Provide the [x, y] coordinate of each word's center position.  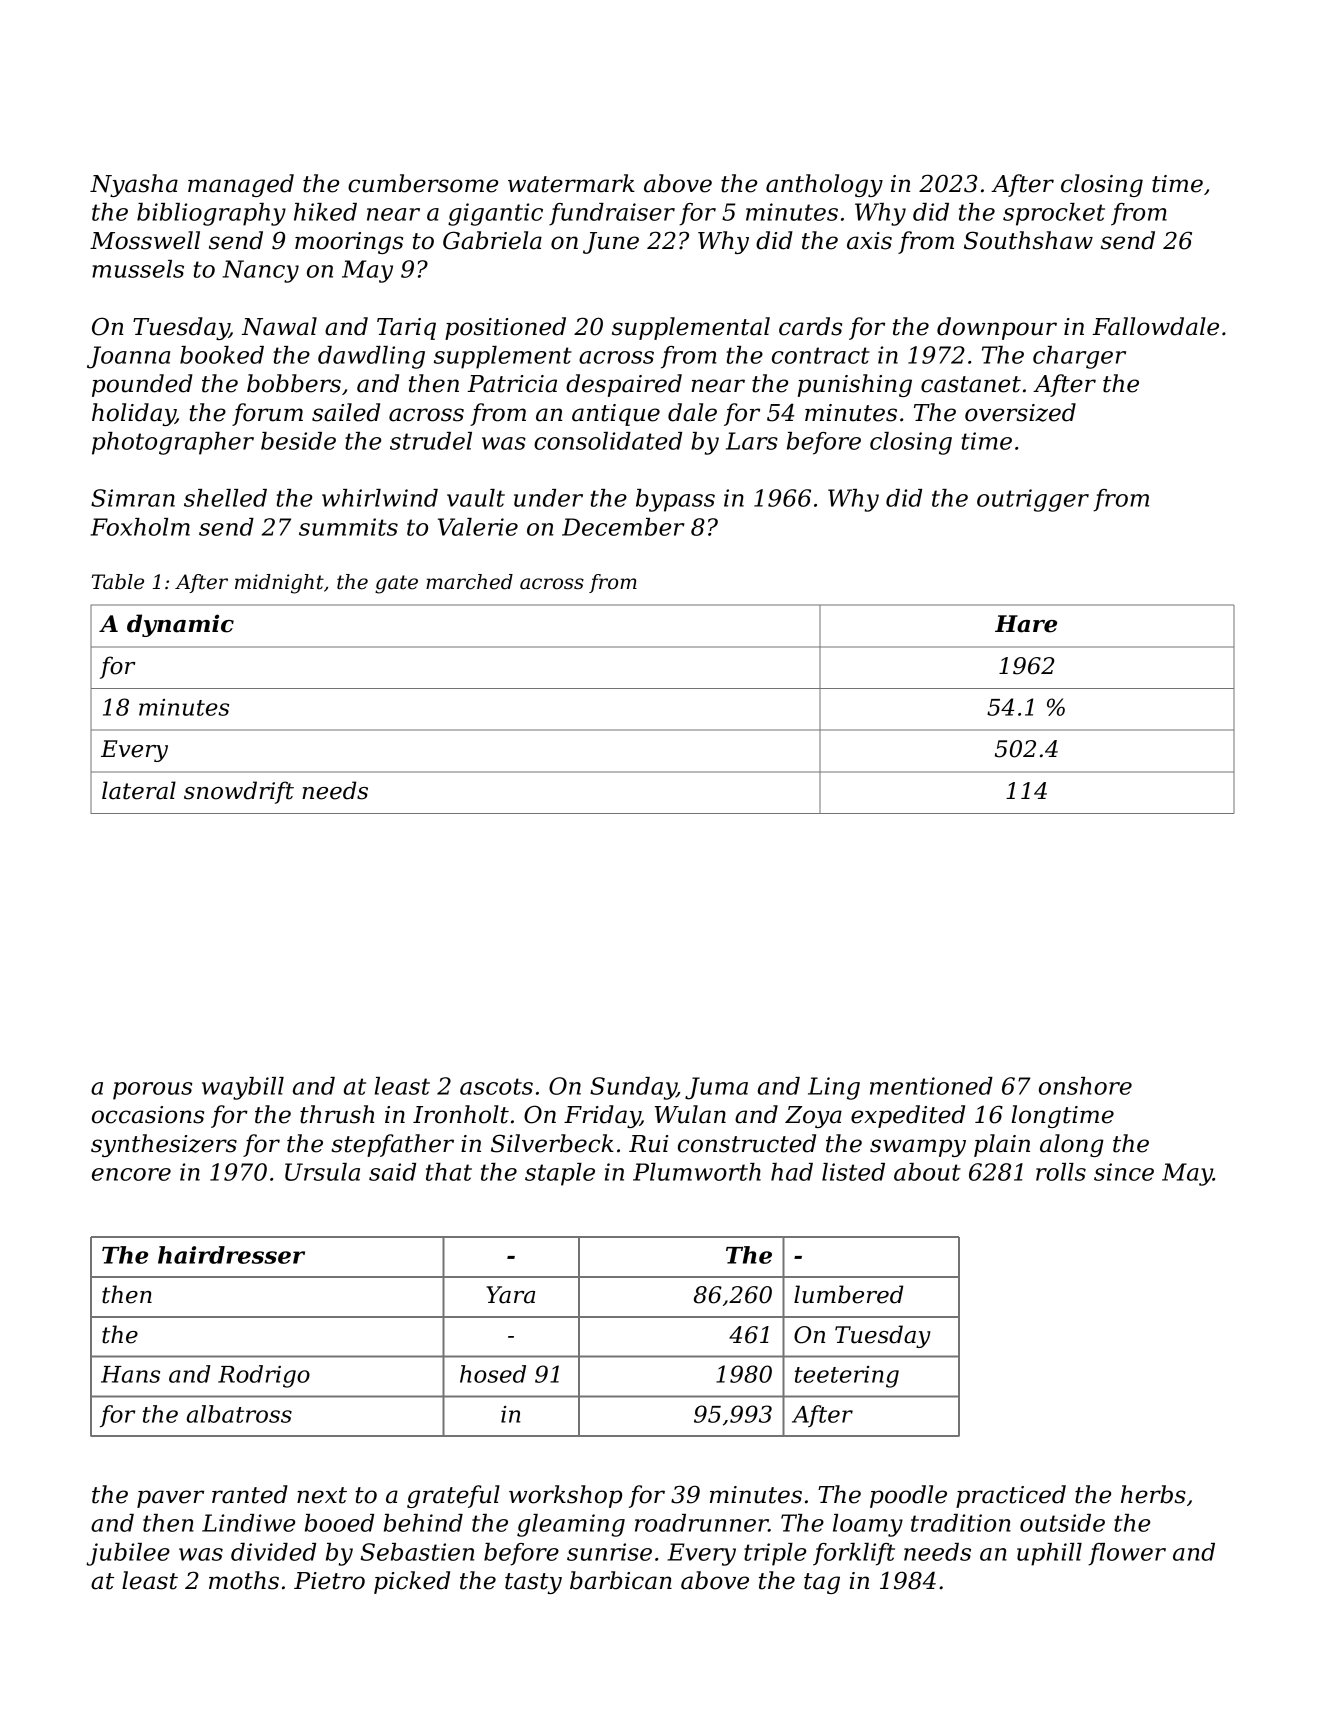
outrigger [1033, 500]
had [792, 1172]
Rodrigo [264, 1376]
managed [241, 185]
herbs [1153, 1494]
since [1124, 1172]
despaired [624, 385]
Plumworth [697, 1172]
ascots [496, 1086]
